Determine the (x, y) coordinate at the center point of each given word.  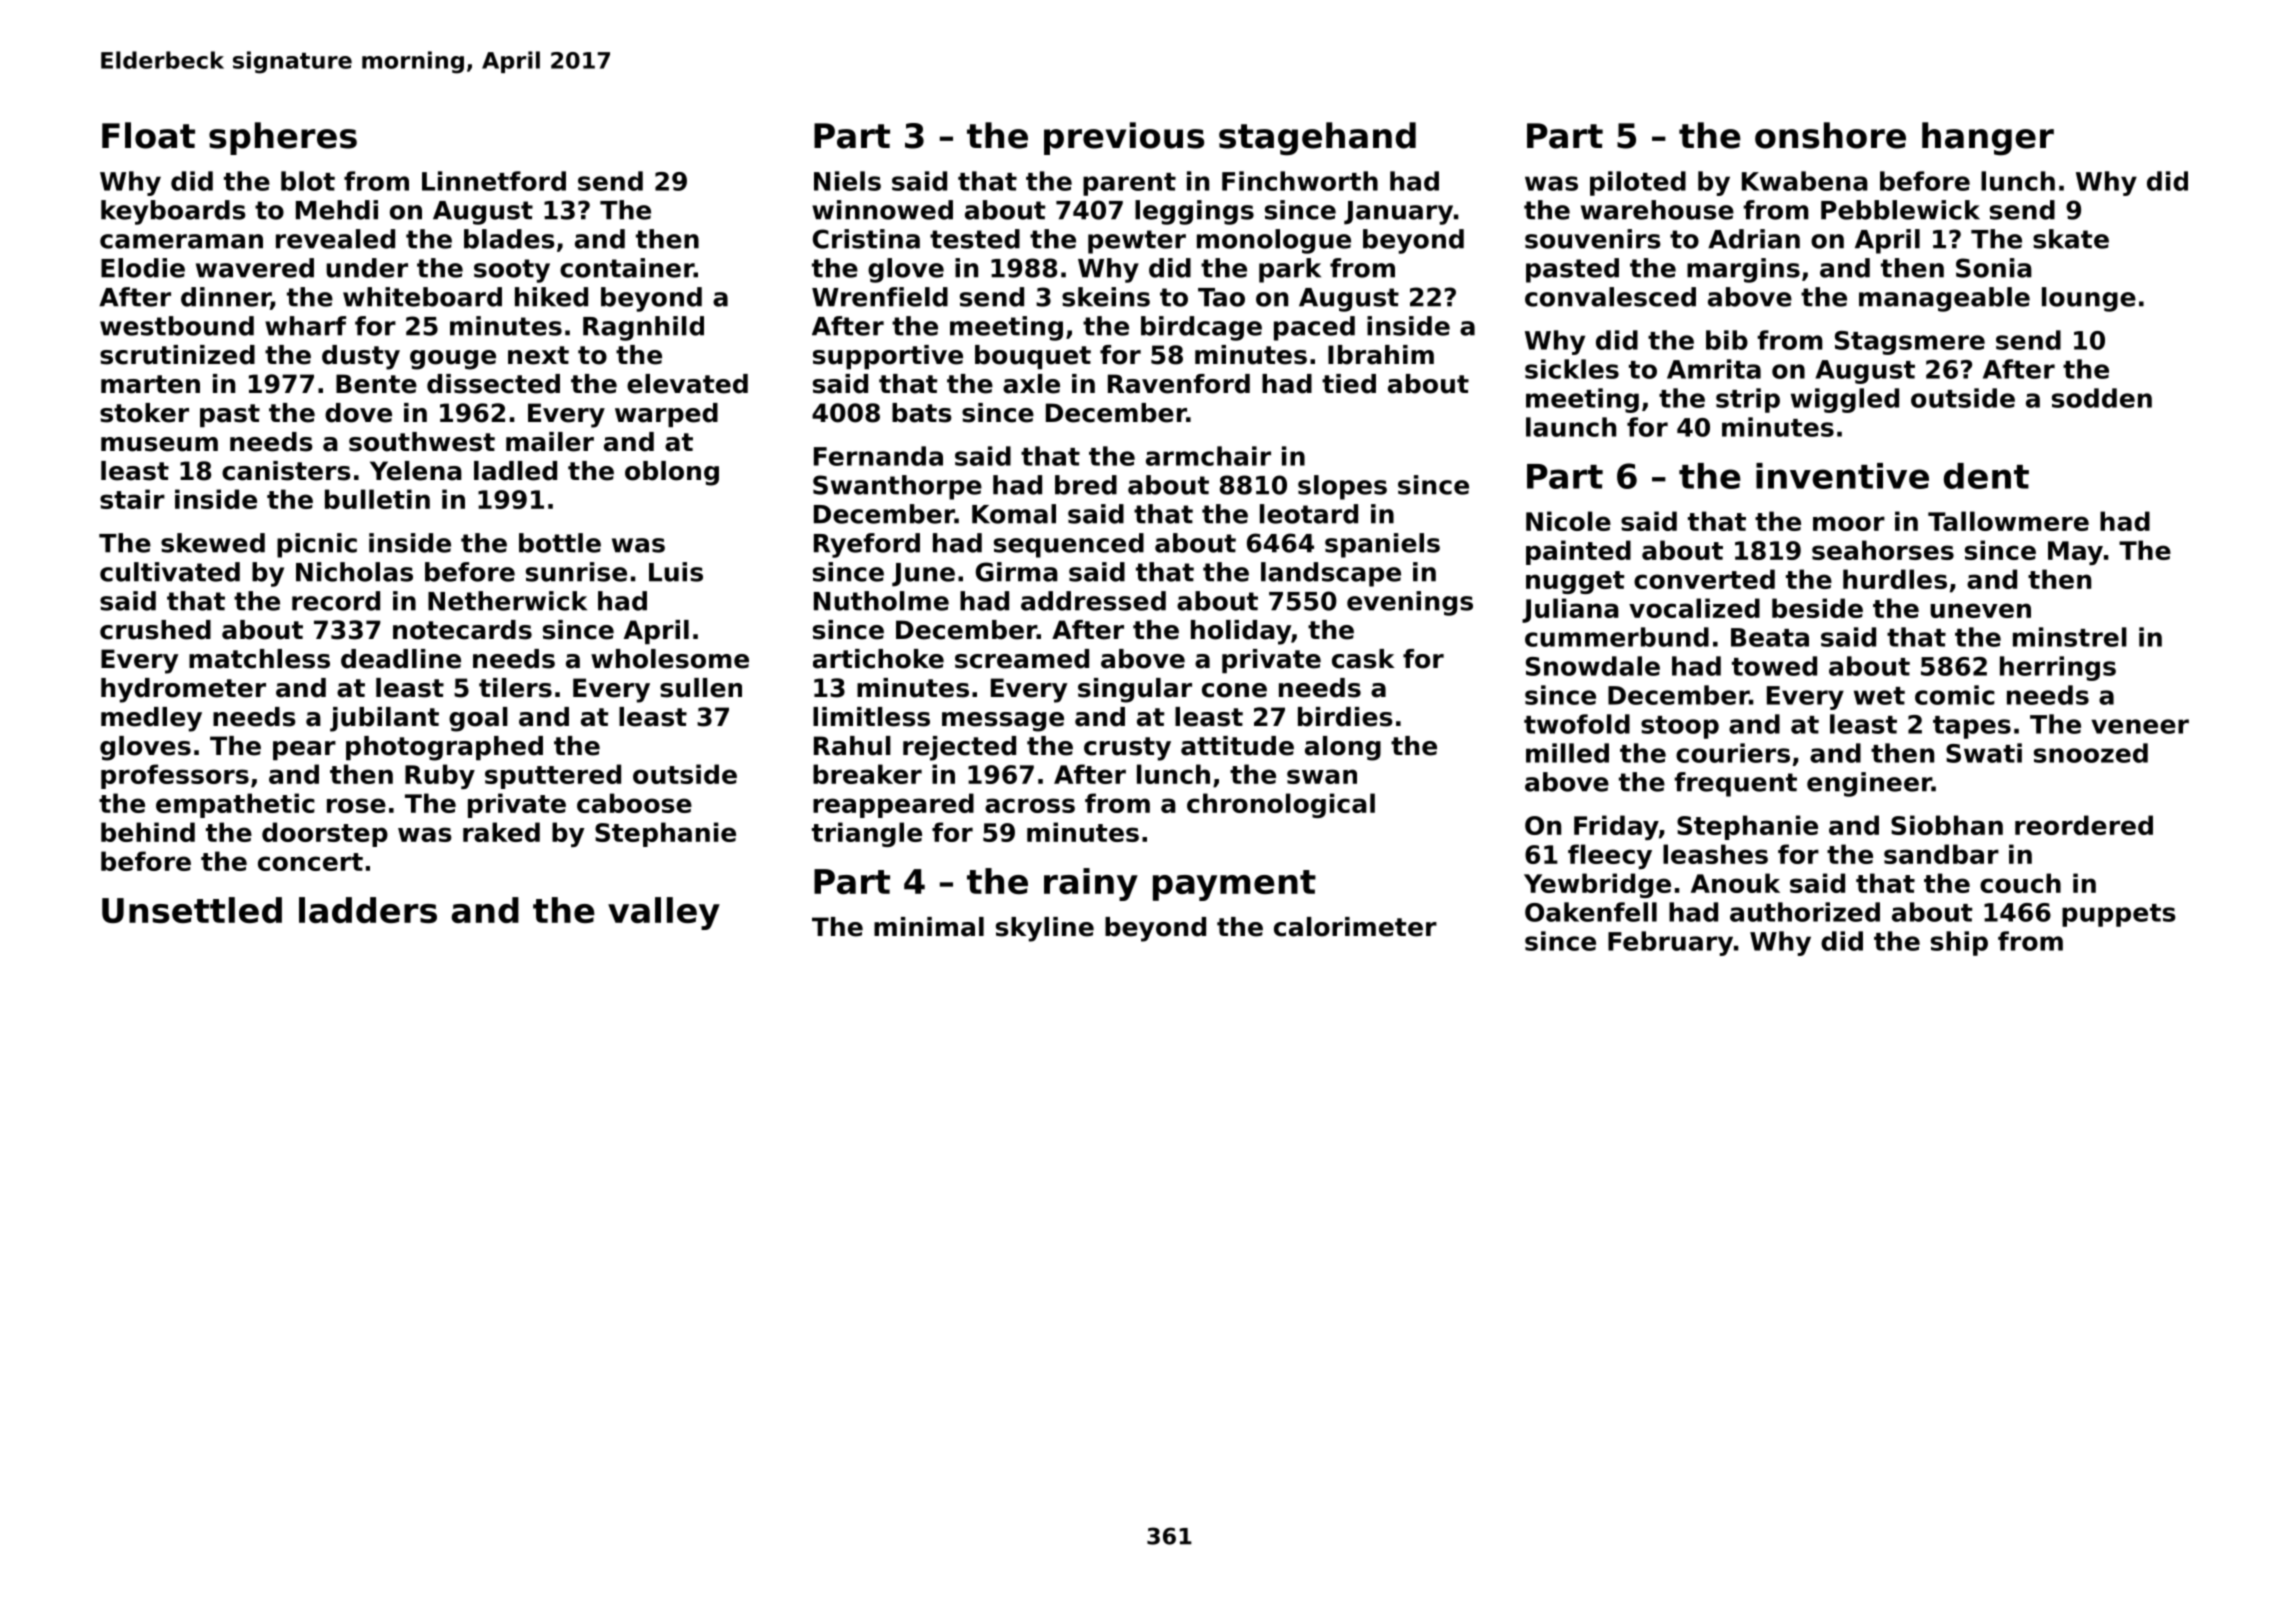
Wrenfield (880, 297)
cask (1363, 659)
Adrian (1754, 239)
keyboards (173, 212)
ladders (368, 910)
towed (1774, 666)
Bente (376, 384)
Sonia (1994, 268)
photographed (444, 748)
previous (1124, 138)
